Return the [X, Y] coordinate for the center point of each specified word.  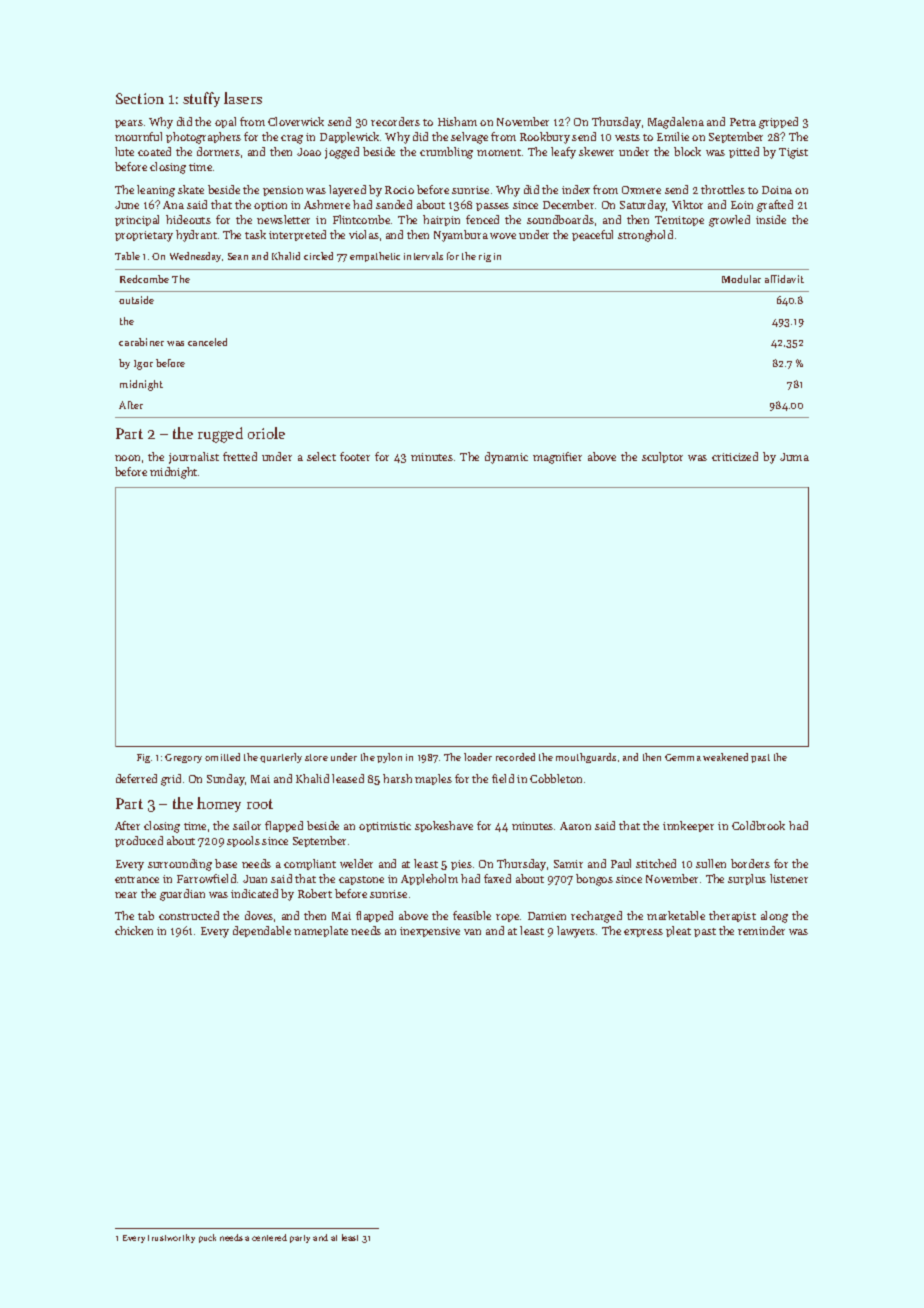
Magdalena [676, 123]
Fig [143, 758]
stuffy [201, 99]
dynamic [506, 458]
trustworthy [171, 1238]
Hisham [457, 121]
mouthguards [586, 758]
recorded [515, 757]
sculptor [662, 457]
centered [269, 1237]
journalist [194, 458]
